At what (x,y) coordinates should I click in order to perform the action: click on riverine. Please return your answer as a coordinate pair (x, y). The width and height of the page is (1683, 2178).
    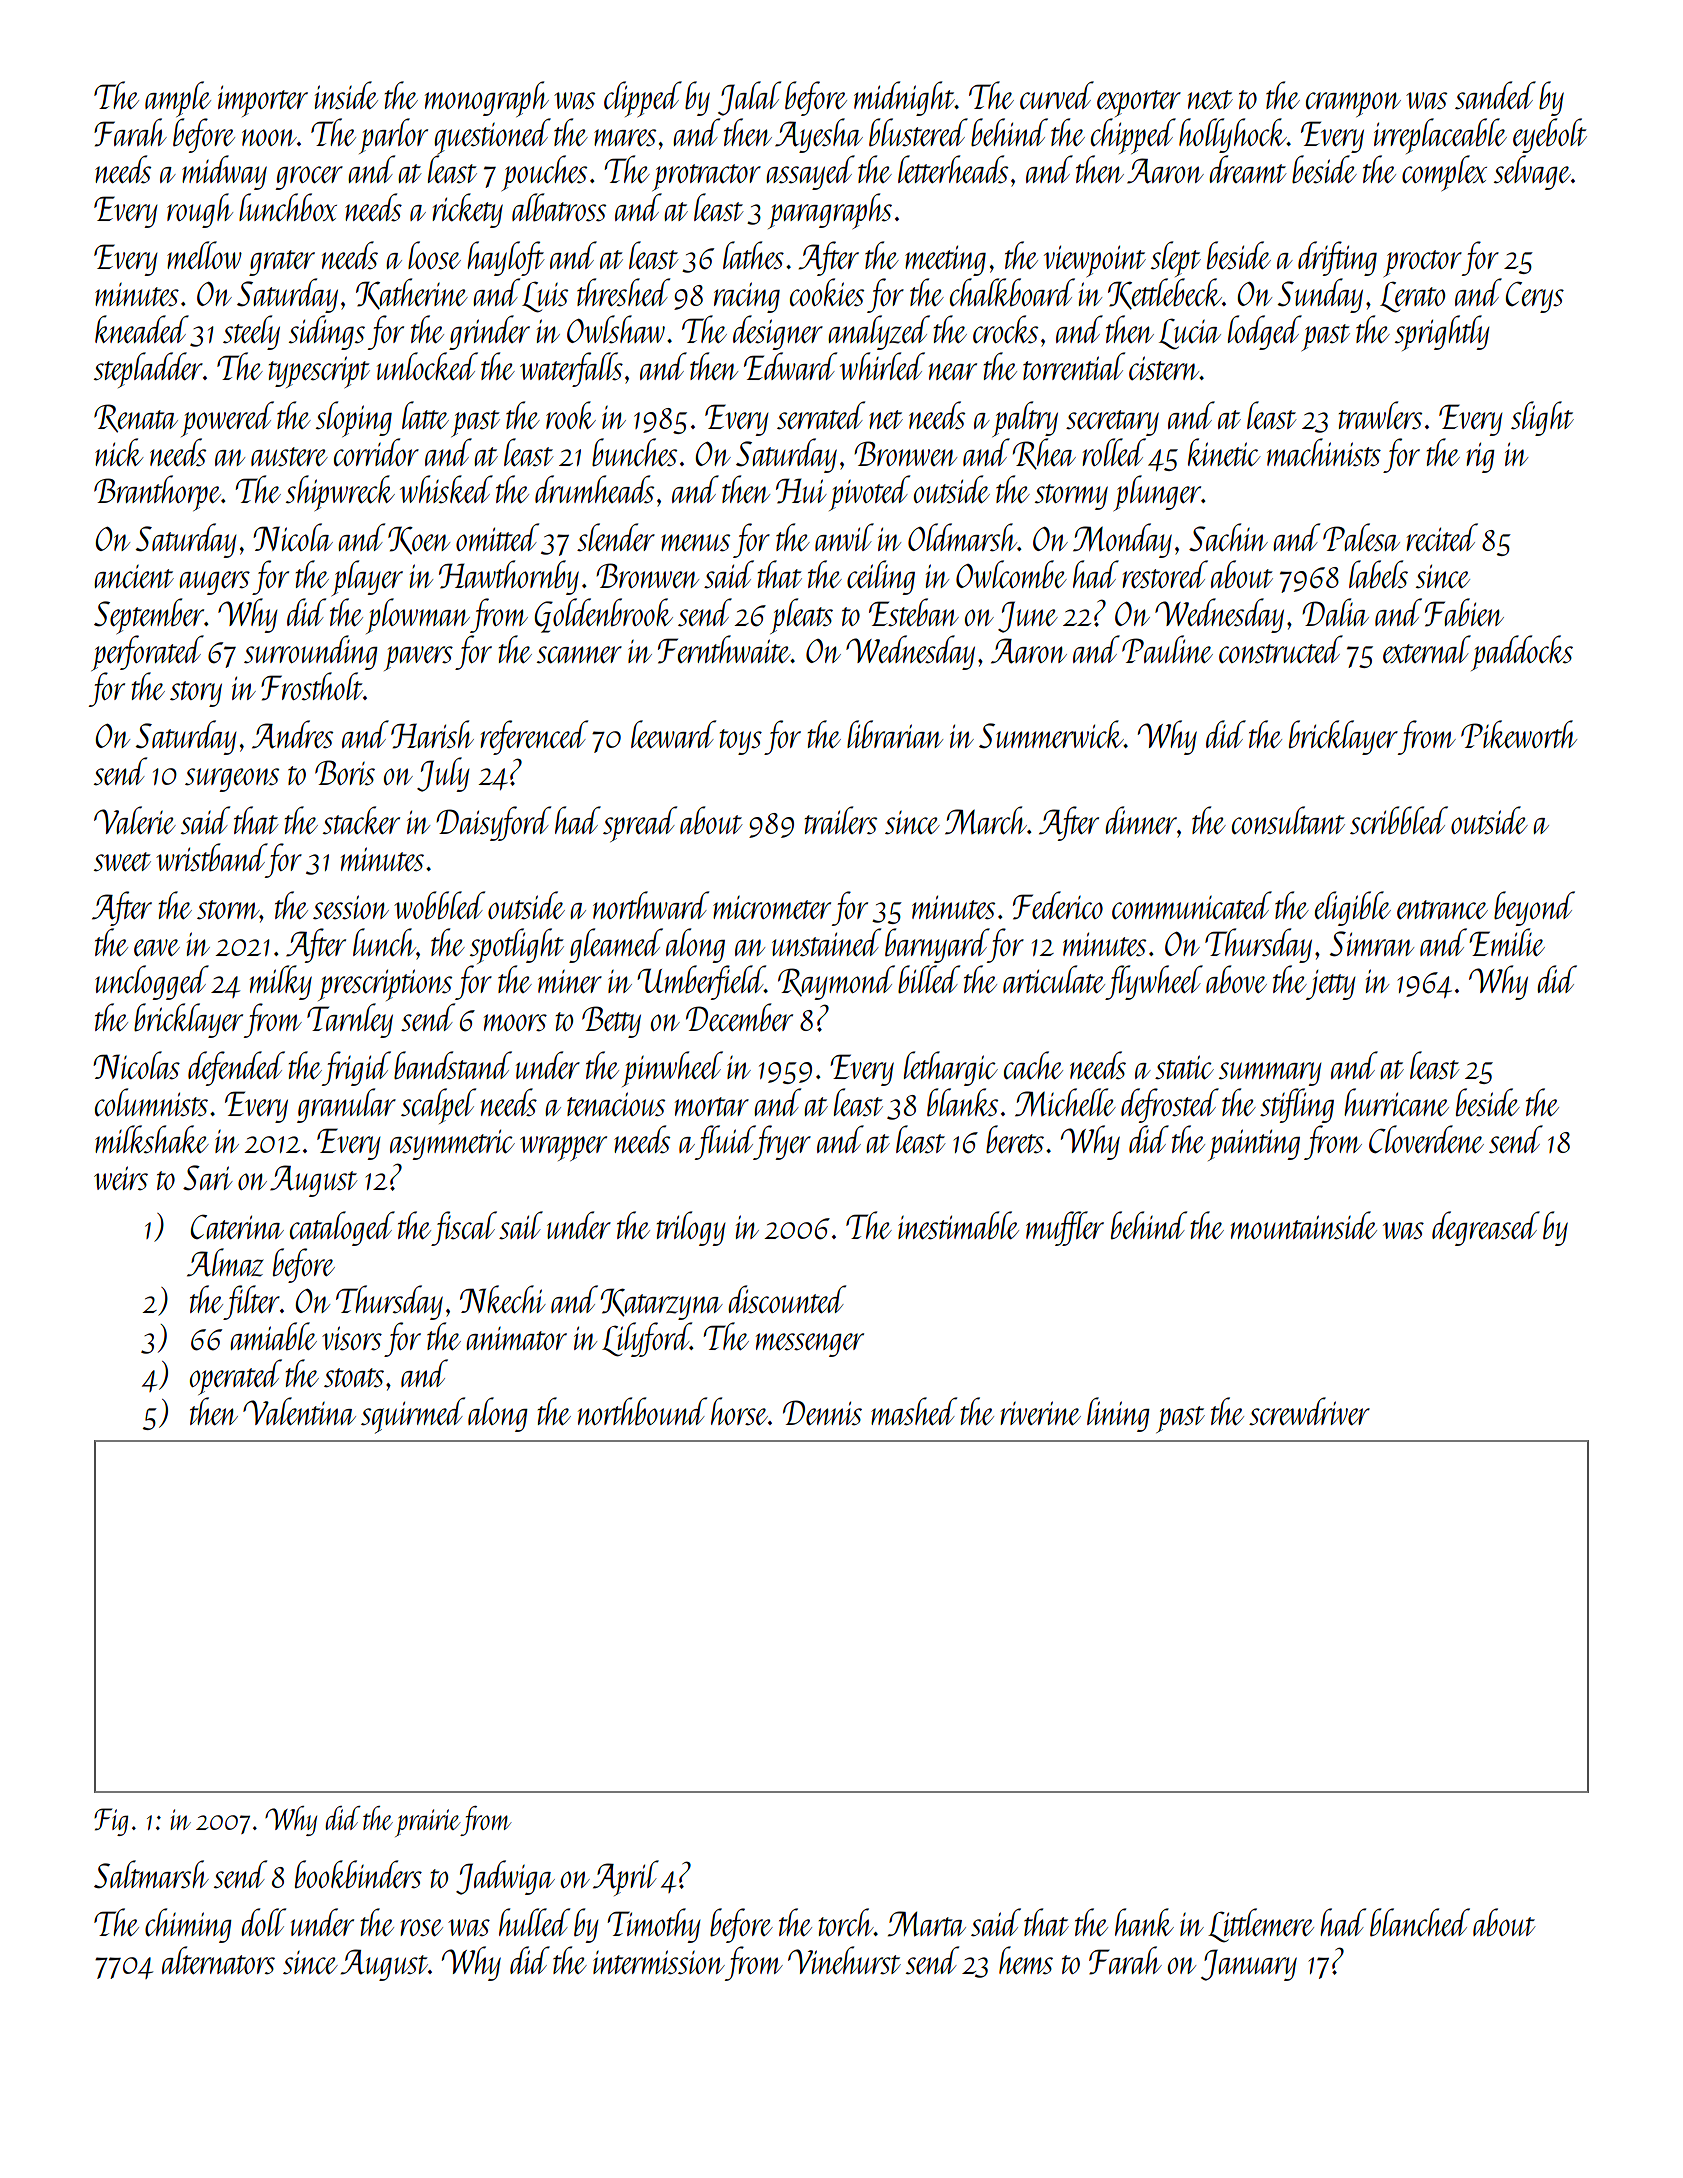
    Looking at the image, I should click on (1040, 1413).
